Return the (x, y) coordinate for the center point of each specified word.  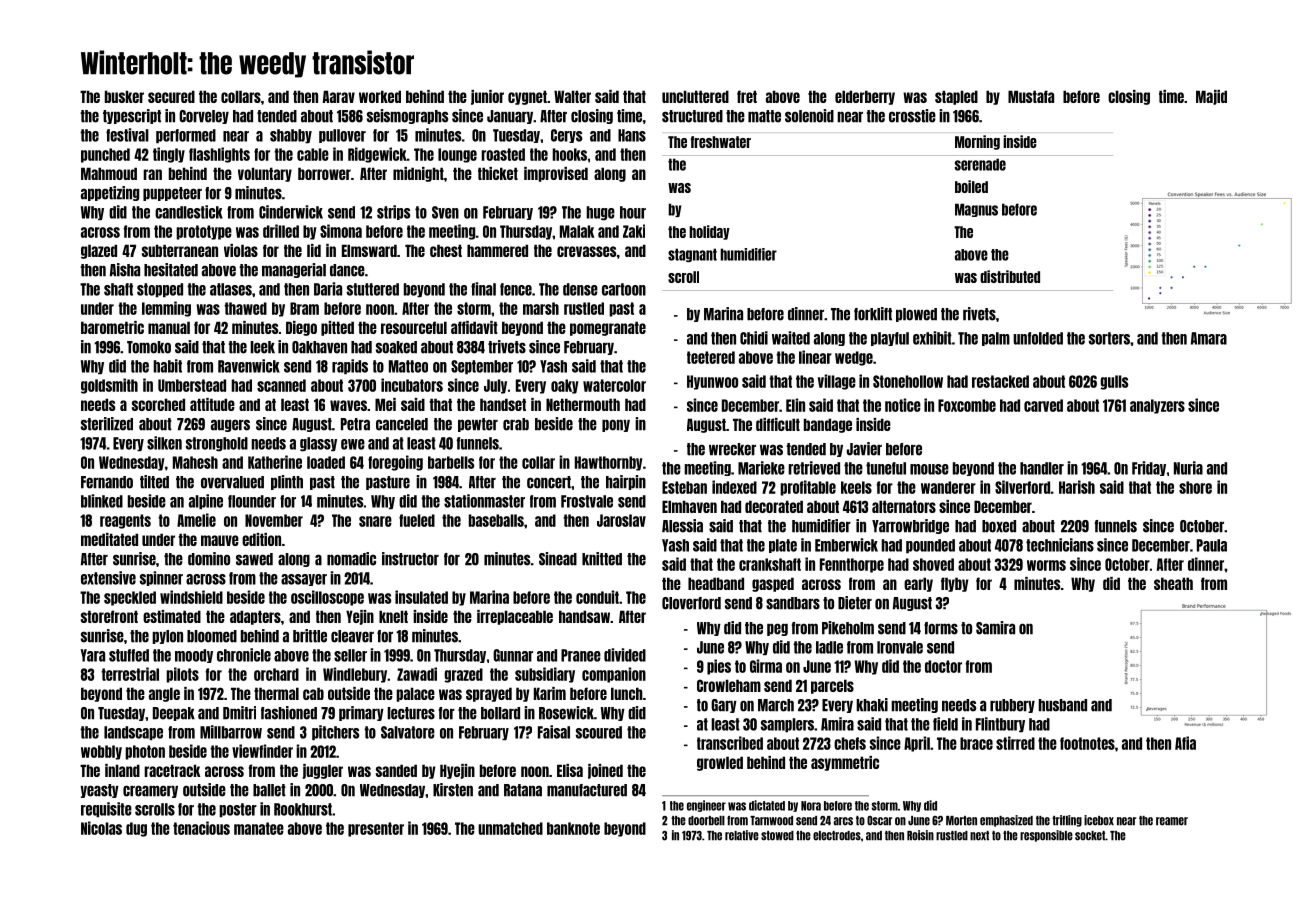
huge (600, 213)
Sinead (558, 559)
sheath (1173, 583)
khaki (872, 705)
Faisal (554, 732)
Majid (1211, 97)
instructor (410, 559)
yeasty (99, 791)
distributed (1010, 276)
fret (747, 96)
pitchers (335, 732)
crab (516, 424)
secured (171, 96)
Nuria (1188, 468)
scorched (158, 404)
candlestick (189, 212)
